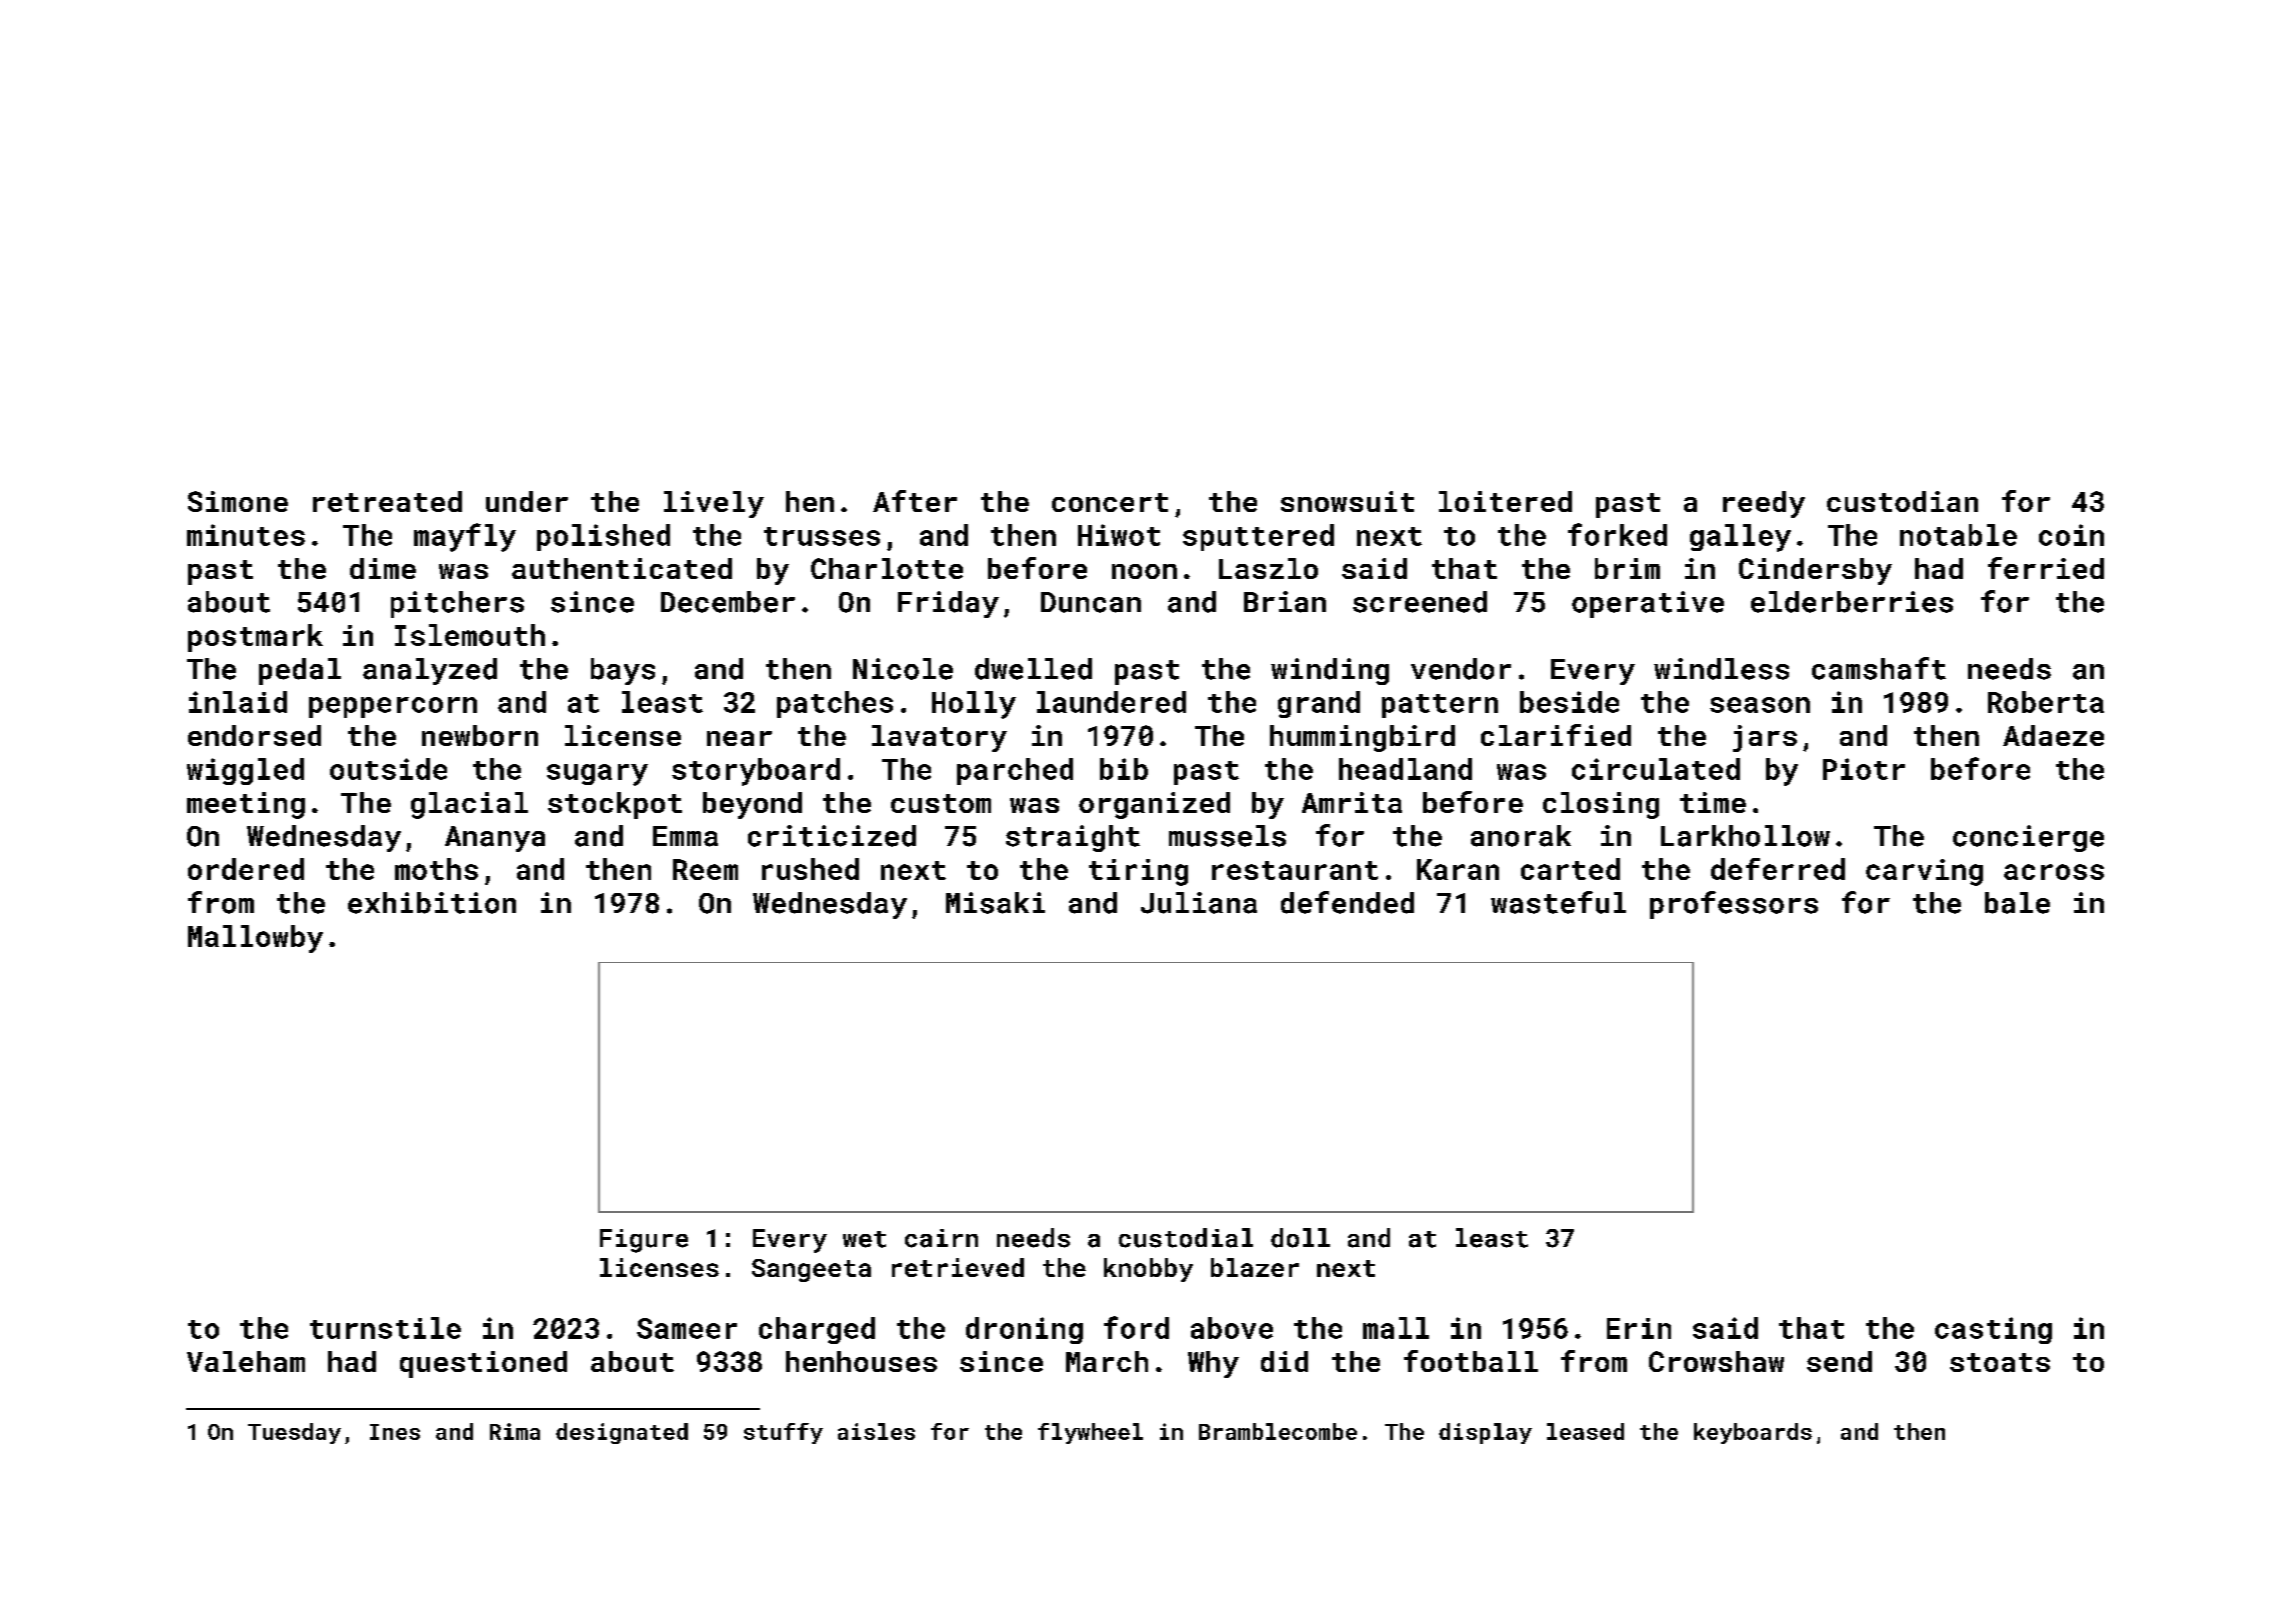 The image size is (2292, 1620). Describe the element at coordinates (603, 537) in the screenshot. I see `polished` at that location.
